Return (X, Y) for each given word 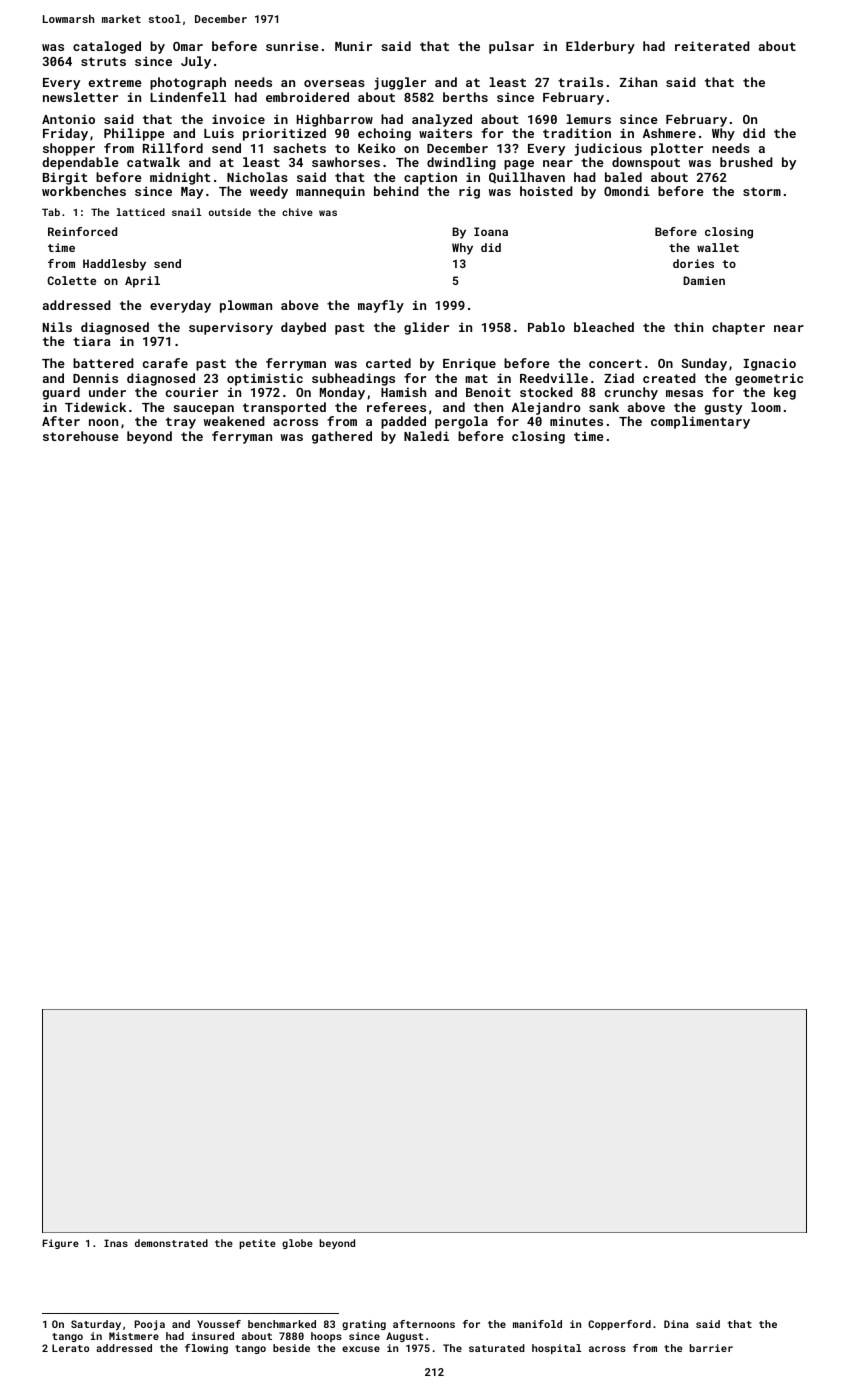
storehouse (81, 436)
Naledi (426, 436)
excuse (361, 1349)
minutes (576, 421)
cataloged (107, 47)
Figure (61, 1244)
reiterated (712, 46)
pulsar (511, 47)
